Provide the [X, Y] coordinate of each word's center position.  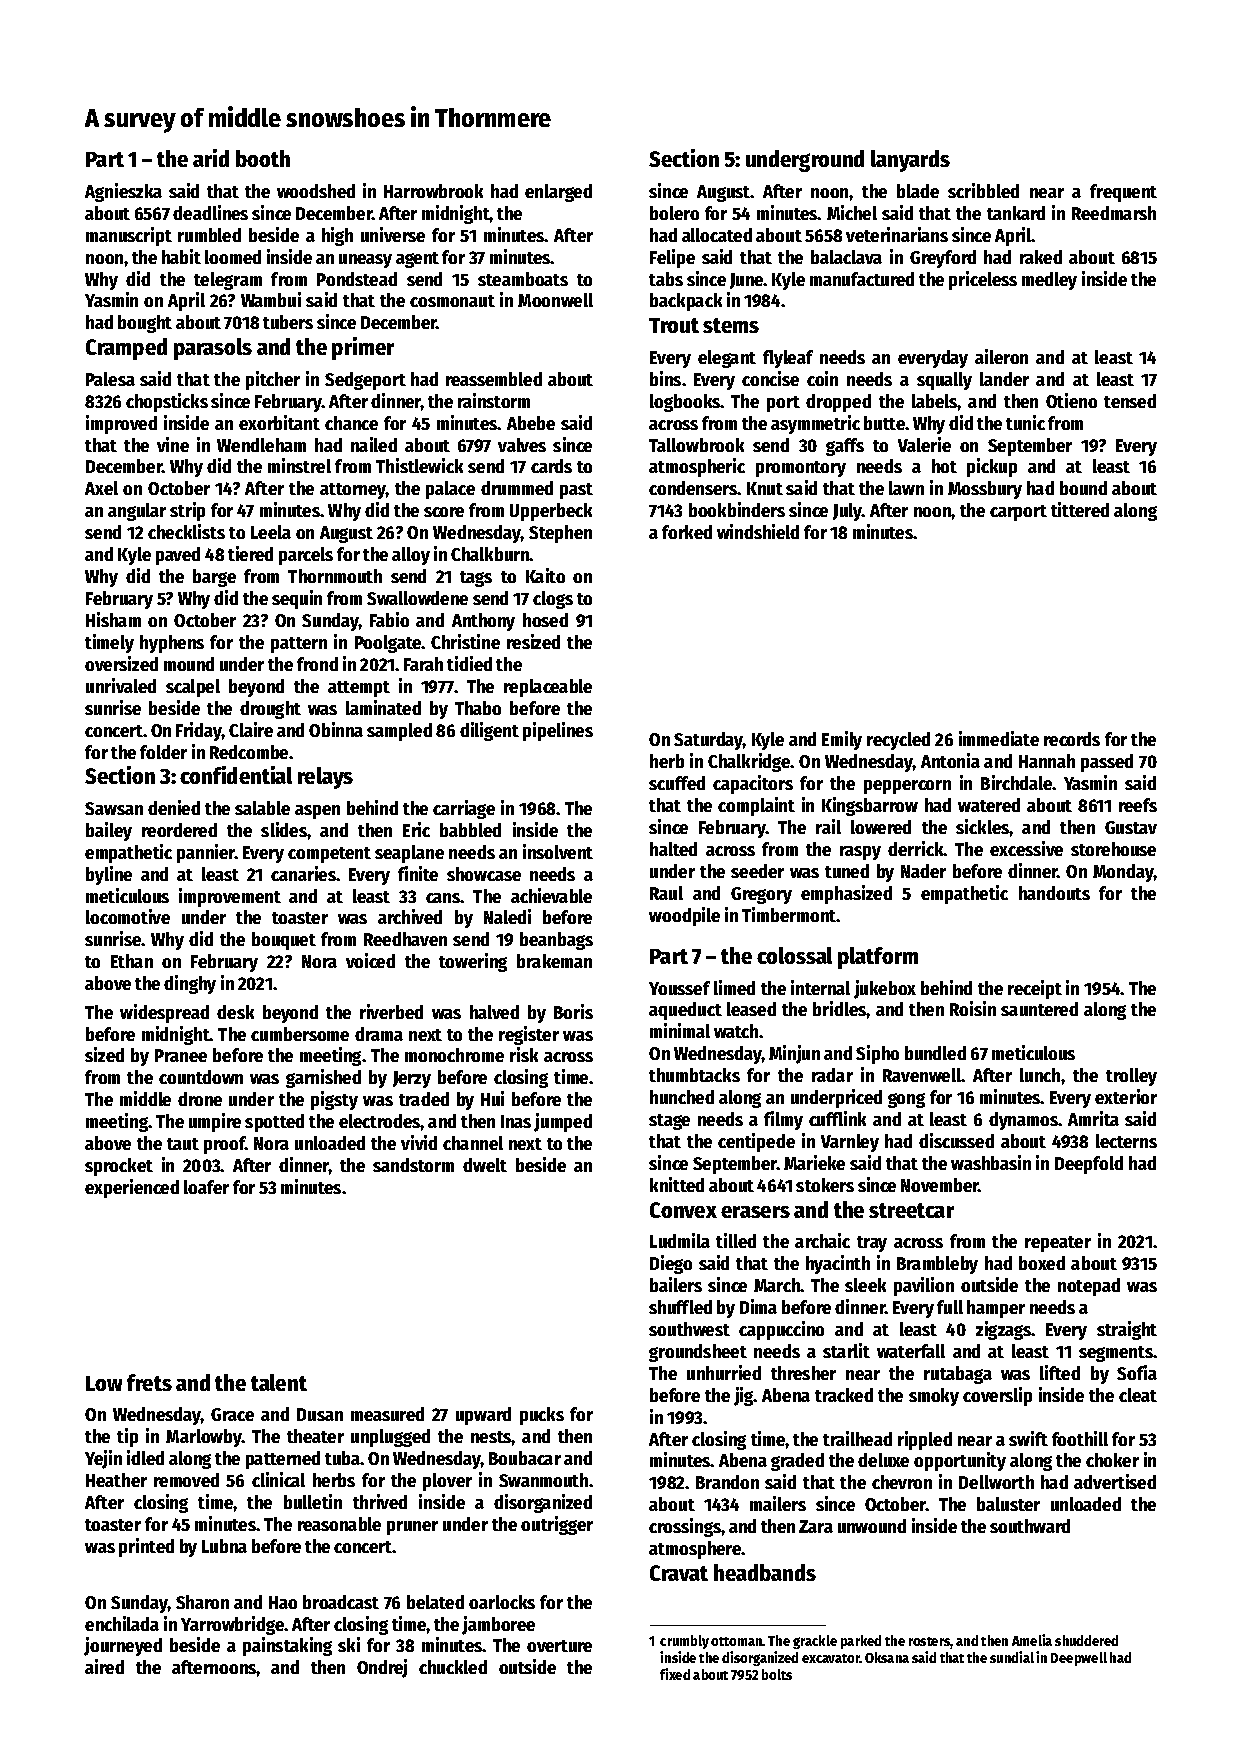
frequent [1123, 193]
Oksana [887, 1657]
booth [263, 158]
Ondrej [382, 1668]
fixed [675, 1674]
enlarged [558, 193]
